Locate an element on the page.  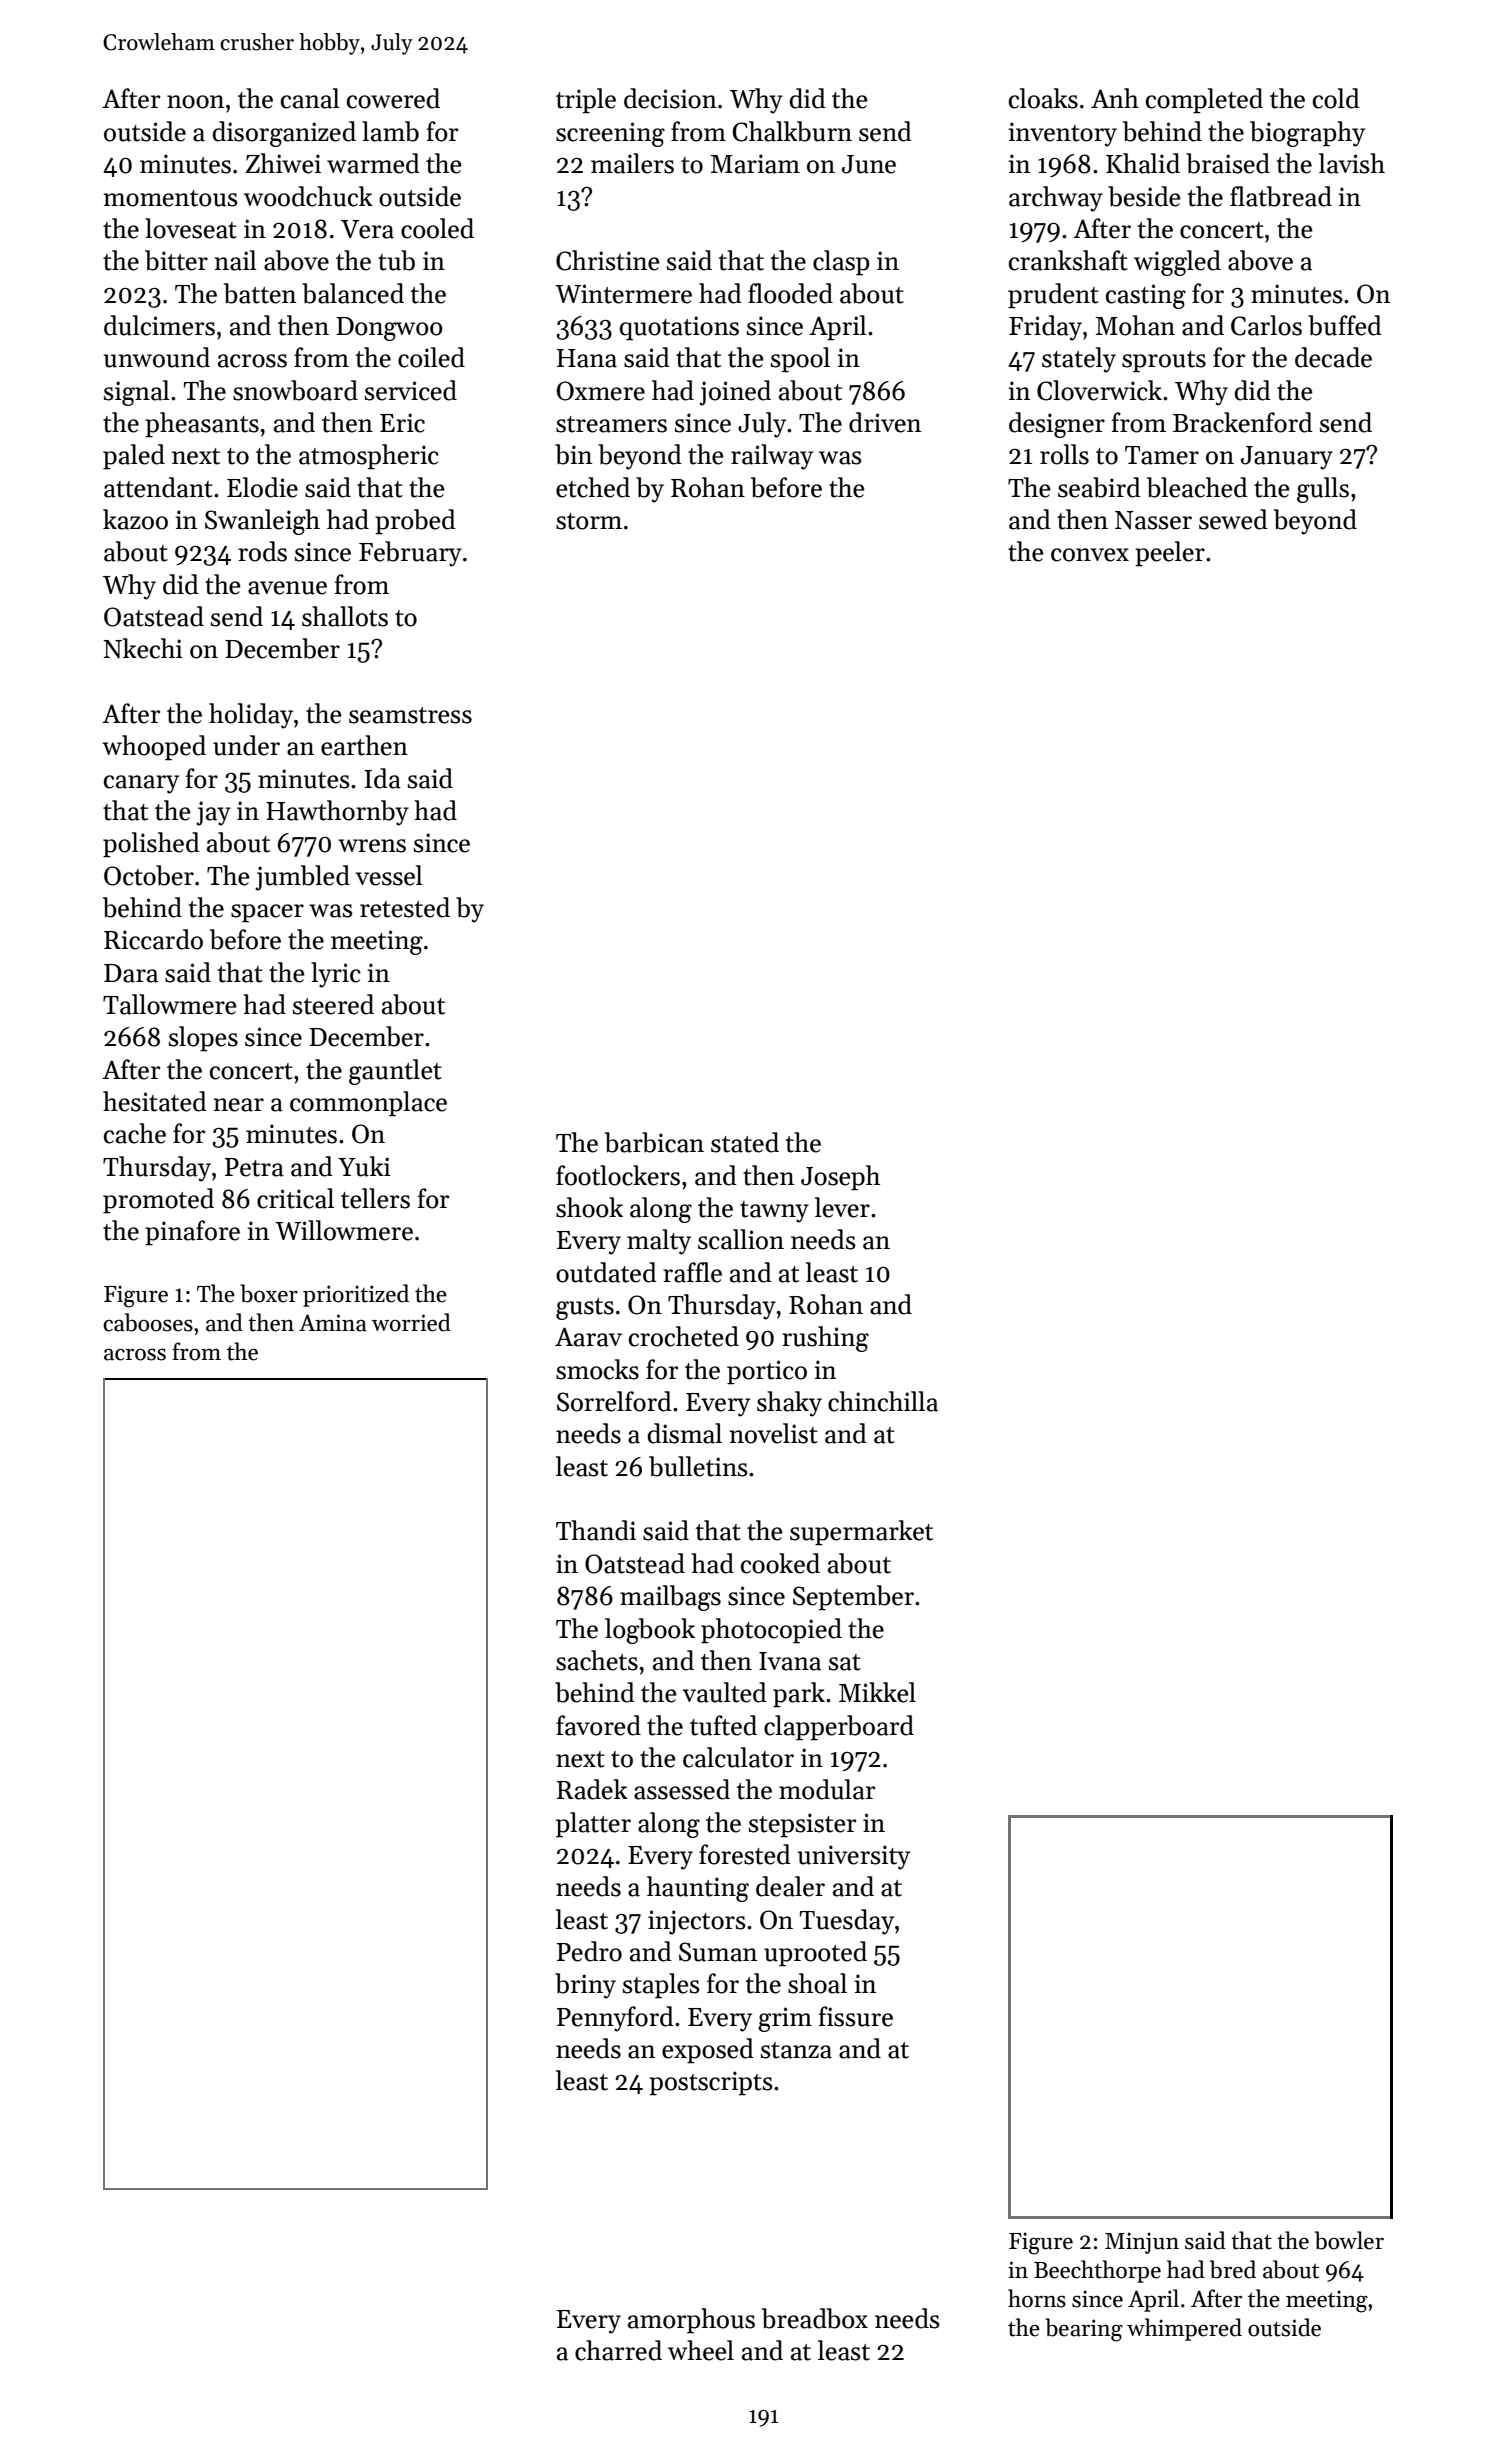
convex is located at coordinates (1090, 555).
